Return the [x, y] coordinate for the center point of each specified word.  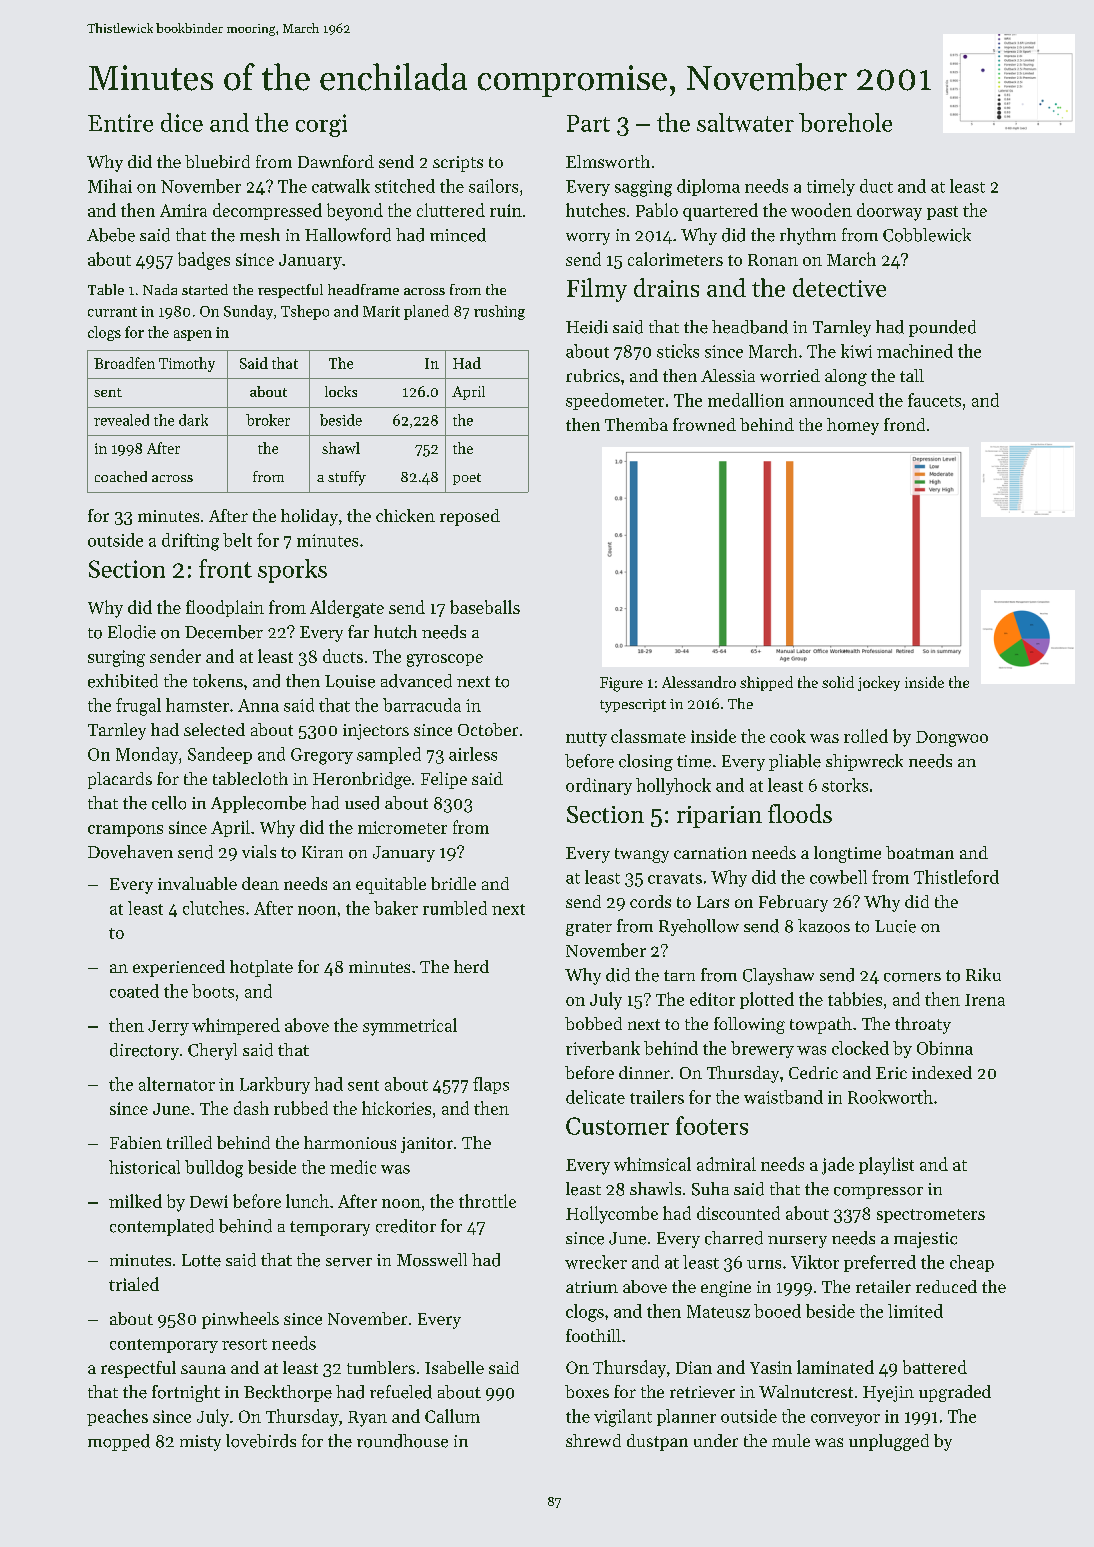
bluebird [217, 161]
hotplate [261, 968]
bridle [453, 883]
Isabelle [454, 1367]
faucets [934, 400]
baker [396, 908]
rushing [499, 312]
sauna [203, 1369]
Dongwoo [952, 739]
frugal [138, 707]
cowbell [838, 877]
